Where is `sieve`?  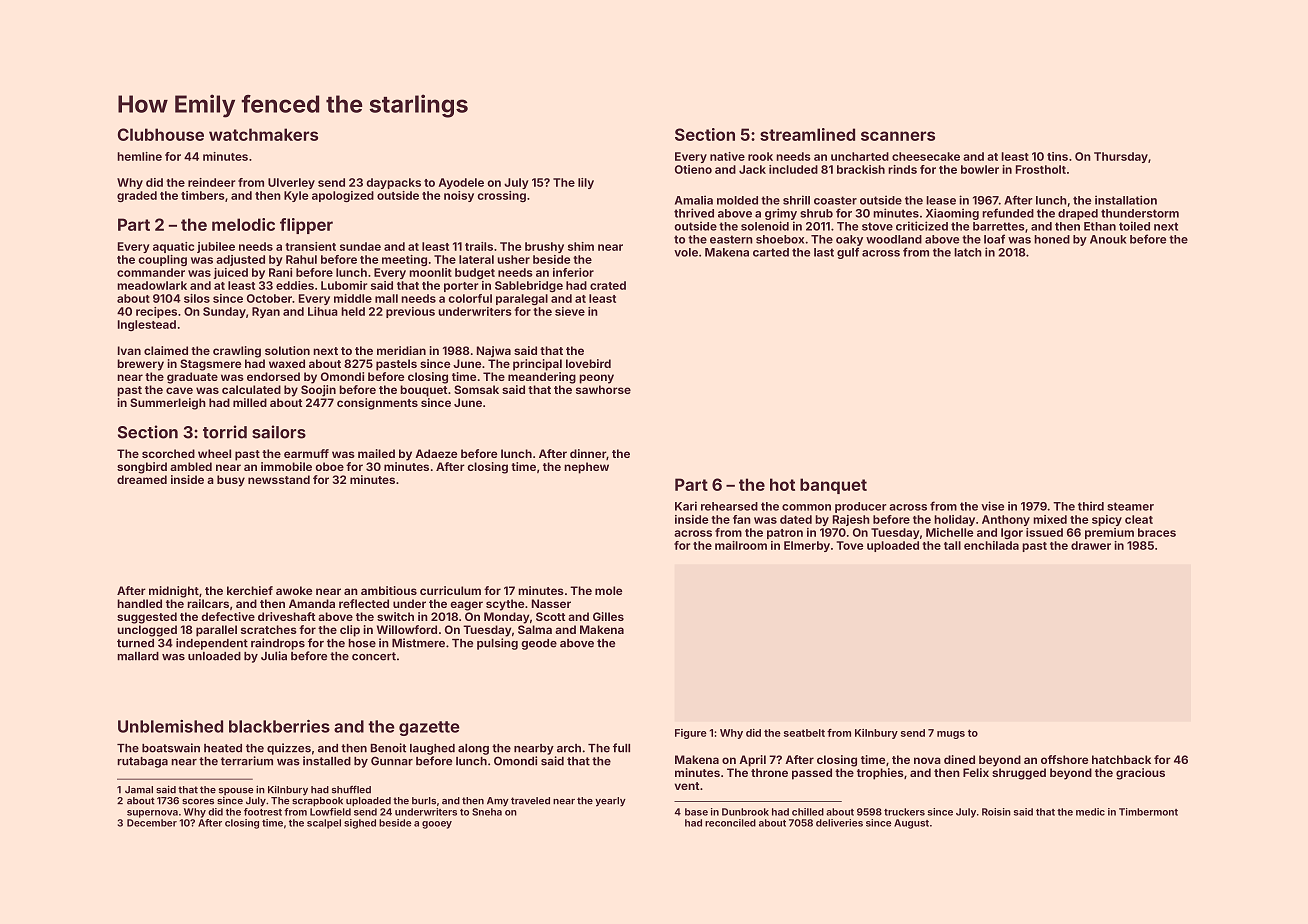 sieve is located at coordinates (570, 311).
